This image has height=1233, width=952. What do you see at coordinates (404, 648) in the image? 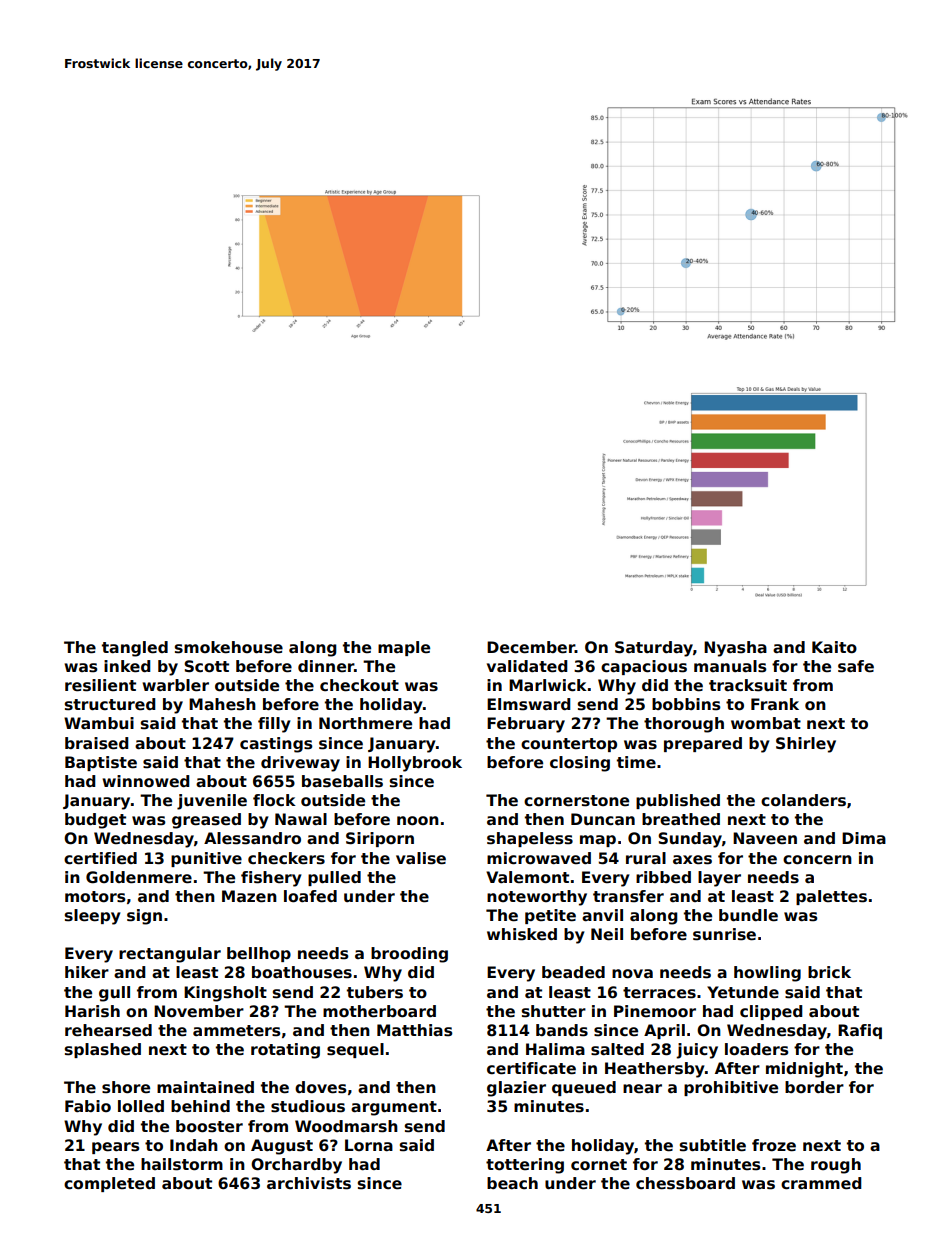
I see `maple` at bounding box center [404, 648].
